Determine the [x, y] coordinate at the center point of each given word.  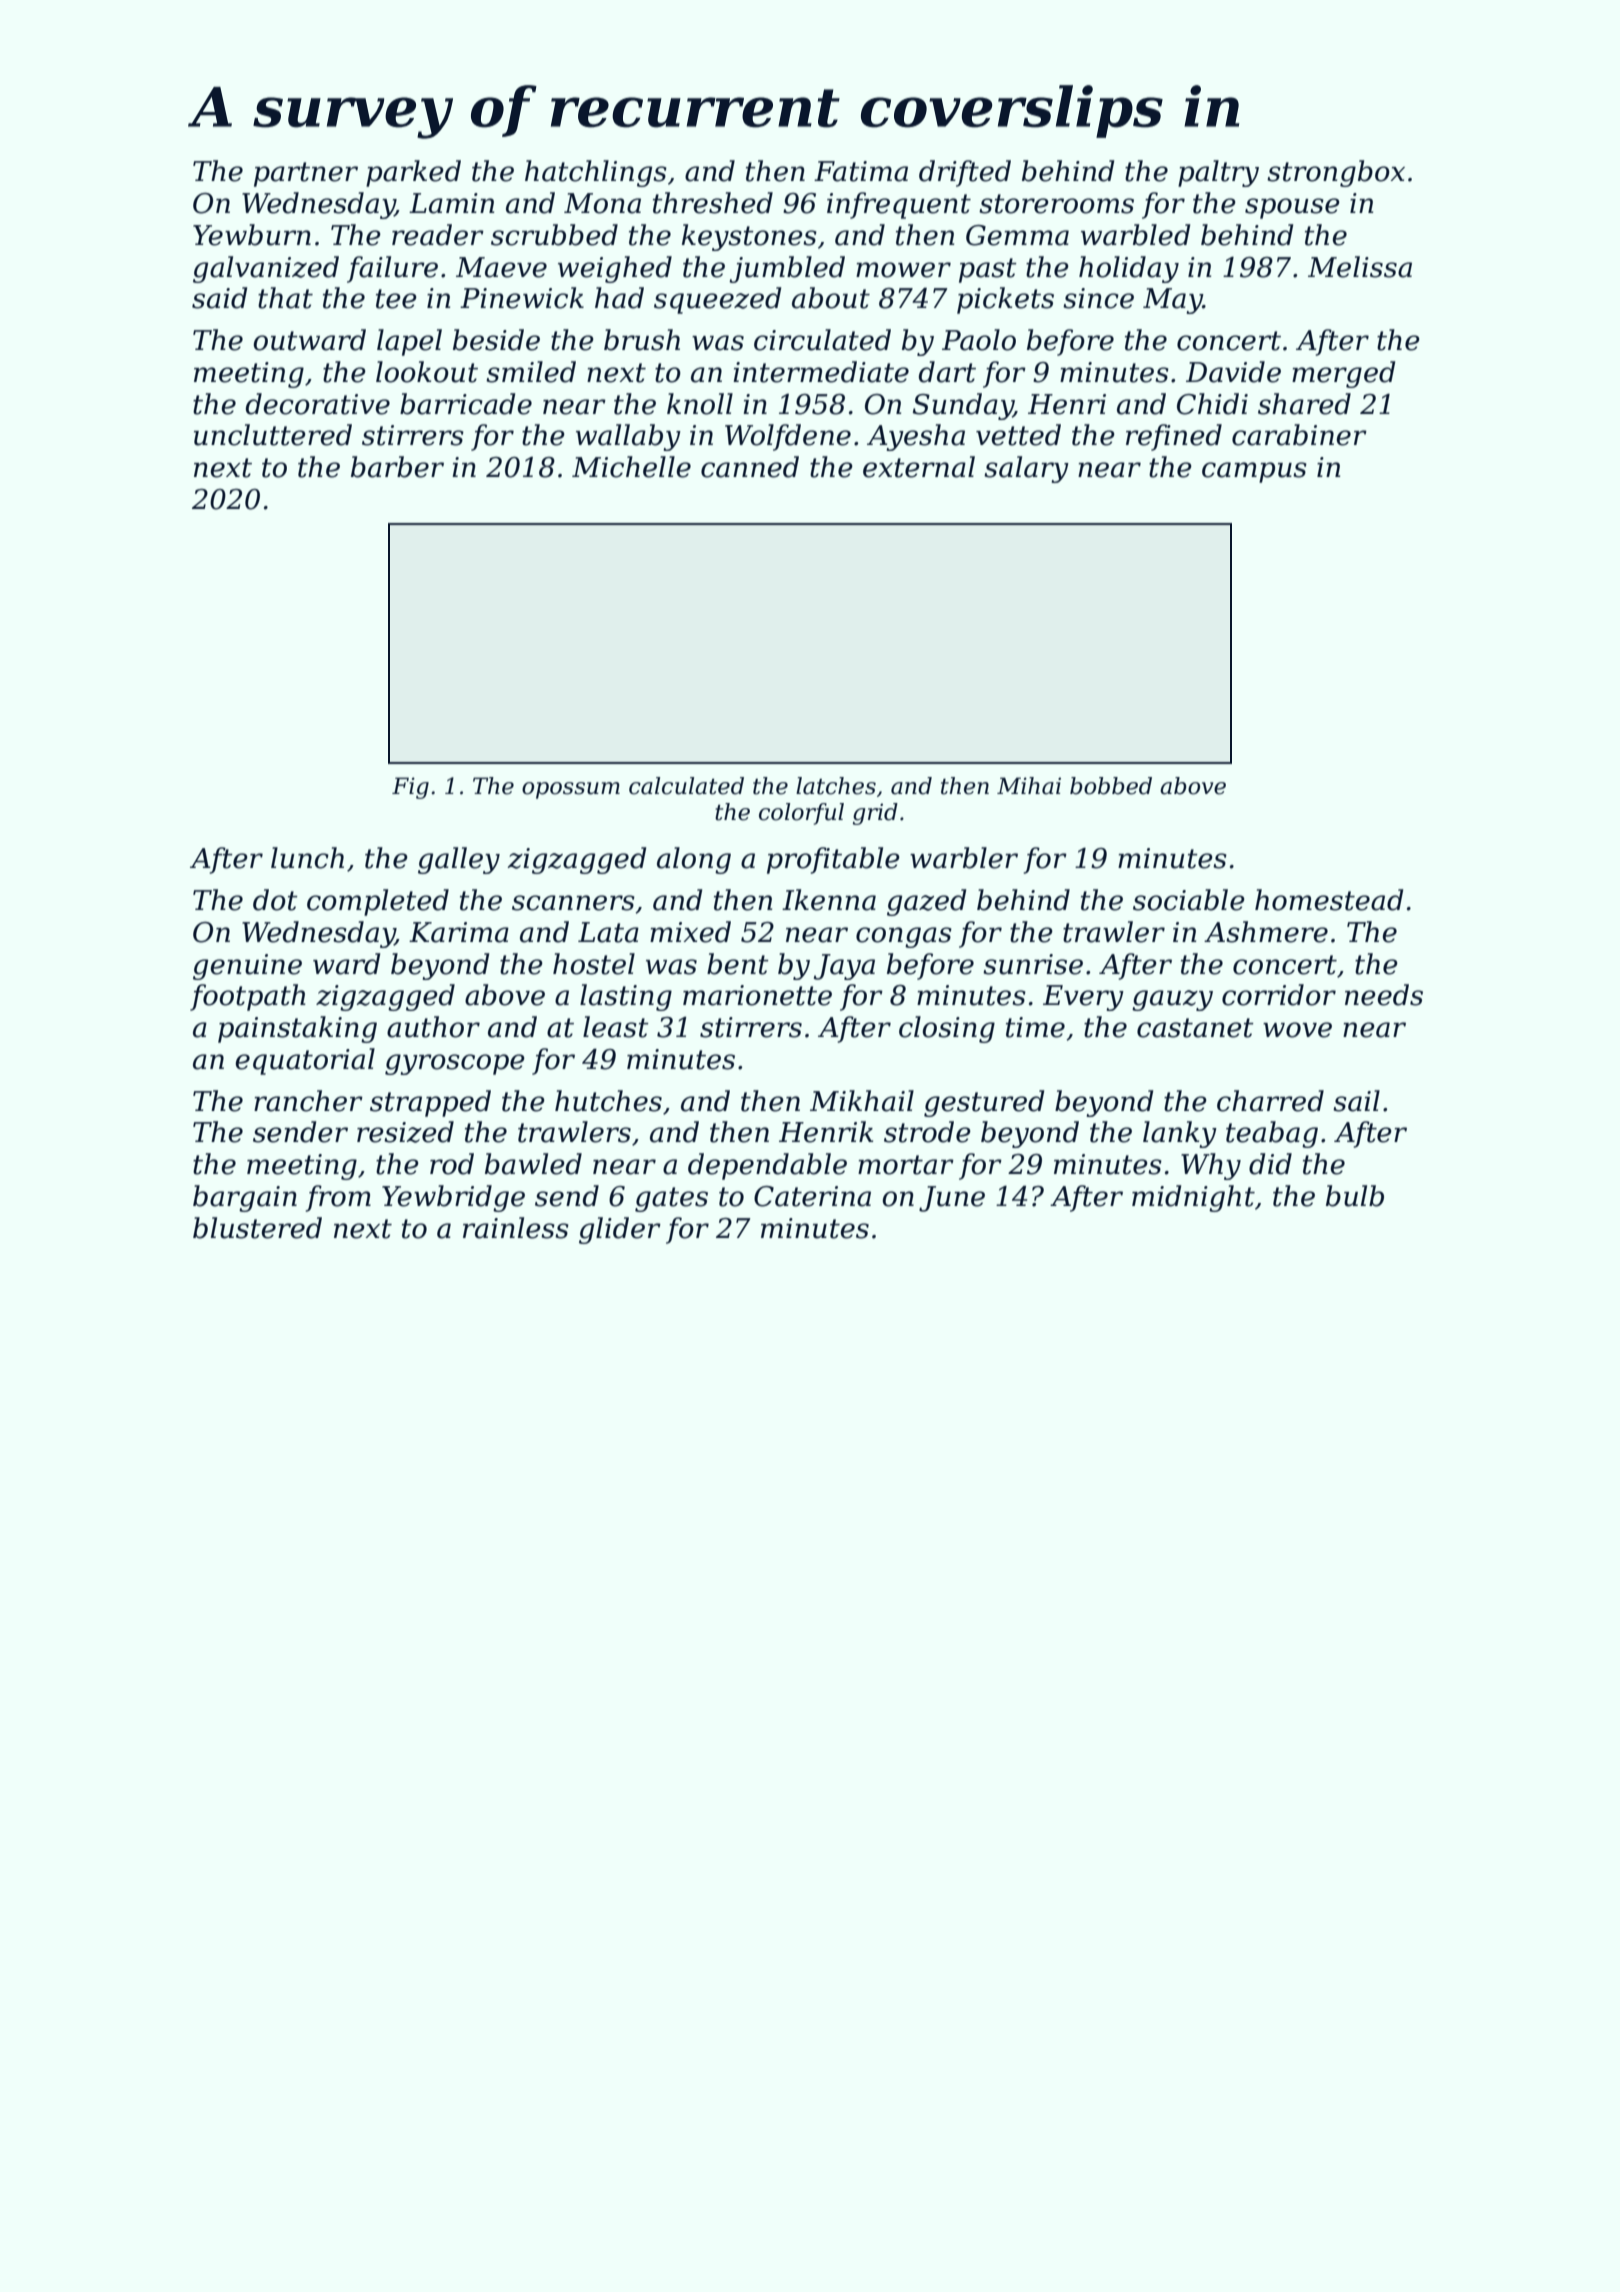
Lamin [451, 203]
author [433, 1027]
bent [738, 964]
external [919, 467]
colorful [801, 814]
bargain [245, 1198]
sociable [1189, 900]
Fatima [861, 171]
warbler [964, 858]
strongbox [1336, 173]
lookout [427, 372]
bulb [1355, 1196]
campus [1254, 472]
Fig [410, 788]
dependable [767, 1166]
